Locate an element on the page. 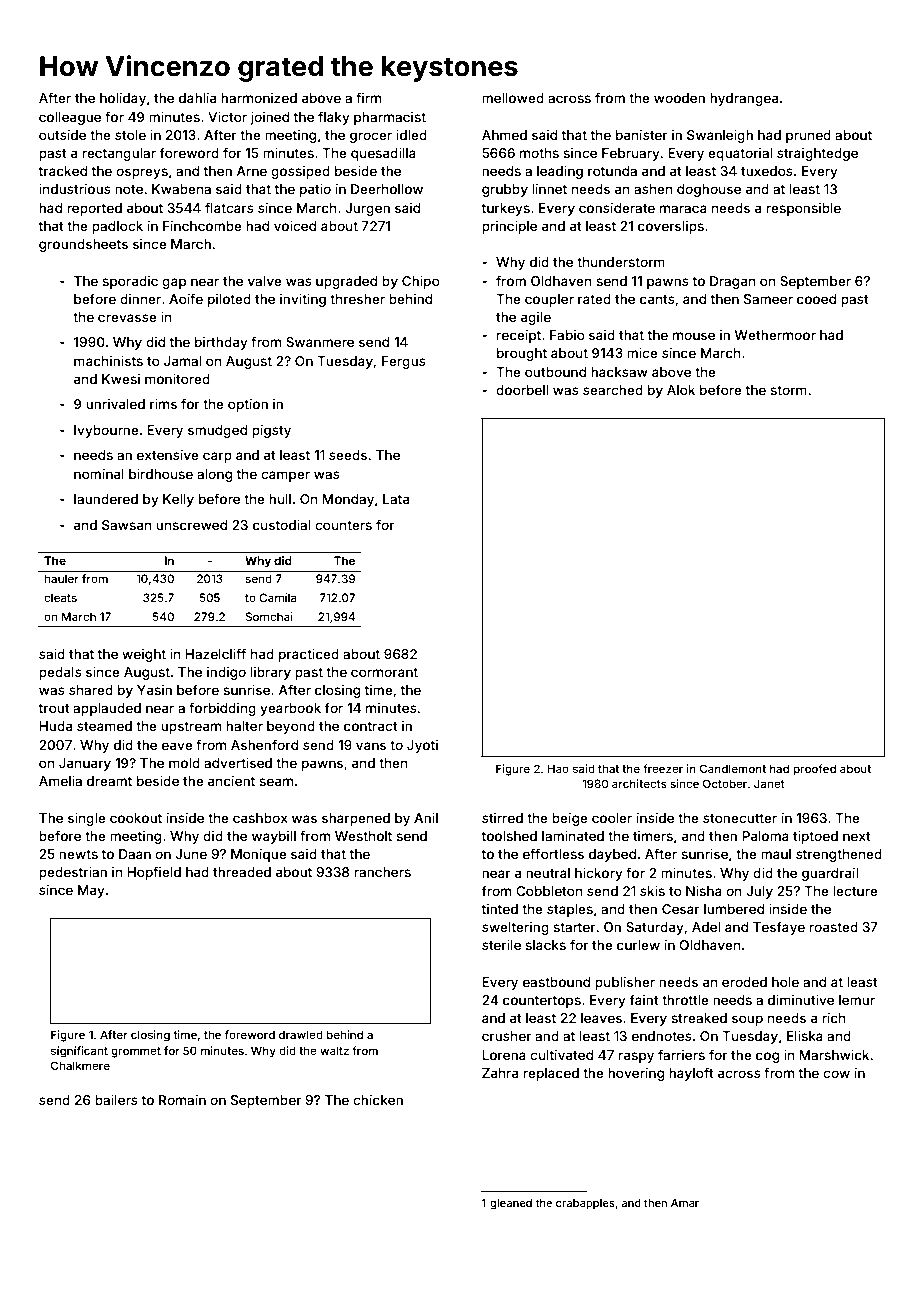  freezer is located at coordinates (663, 768).
